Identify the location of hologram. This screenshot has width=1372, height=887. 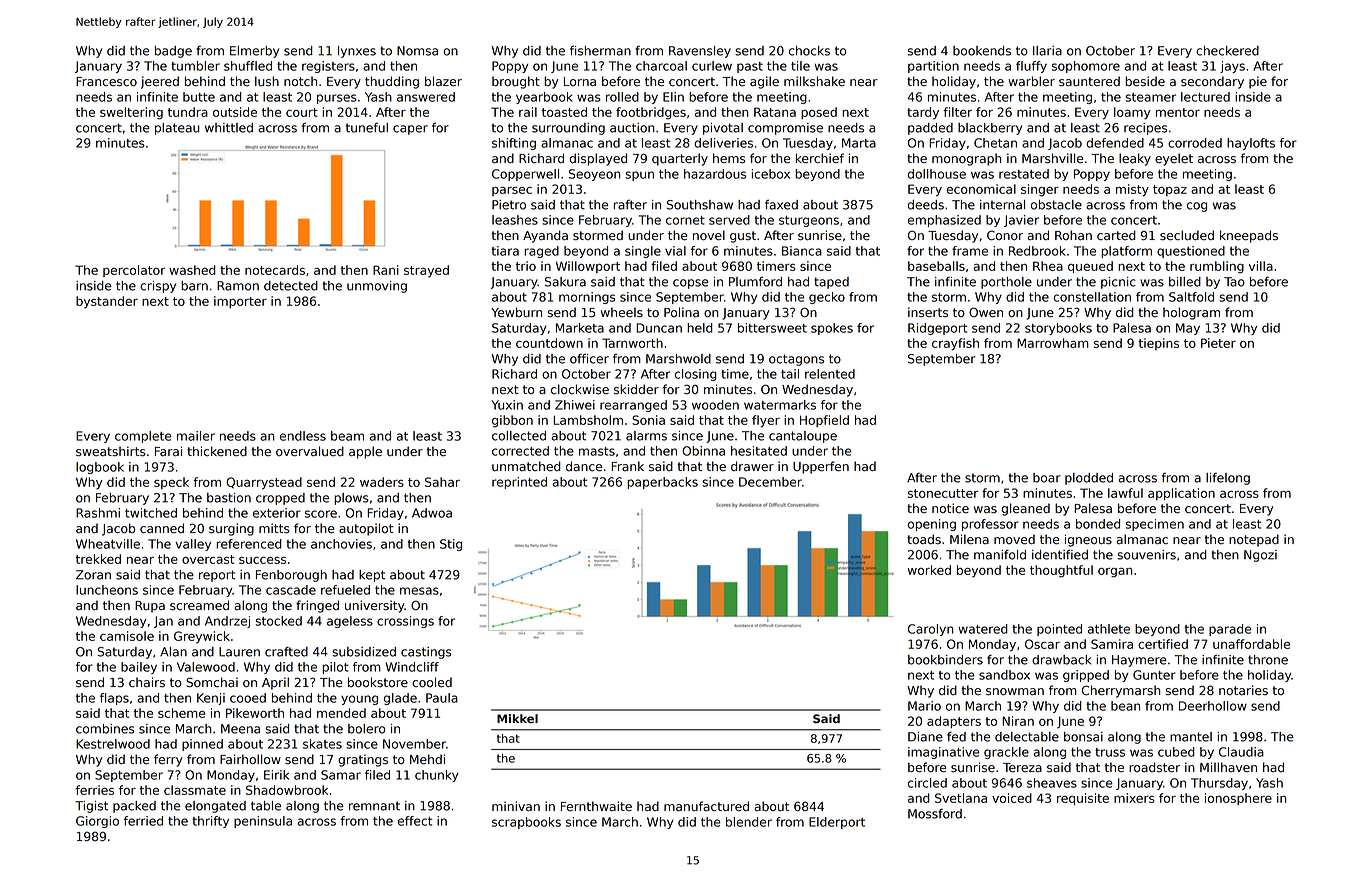
(1191, 313).
